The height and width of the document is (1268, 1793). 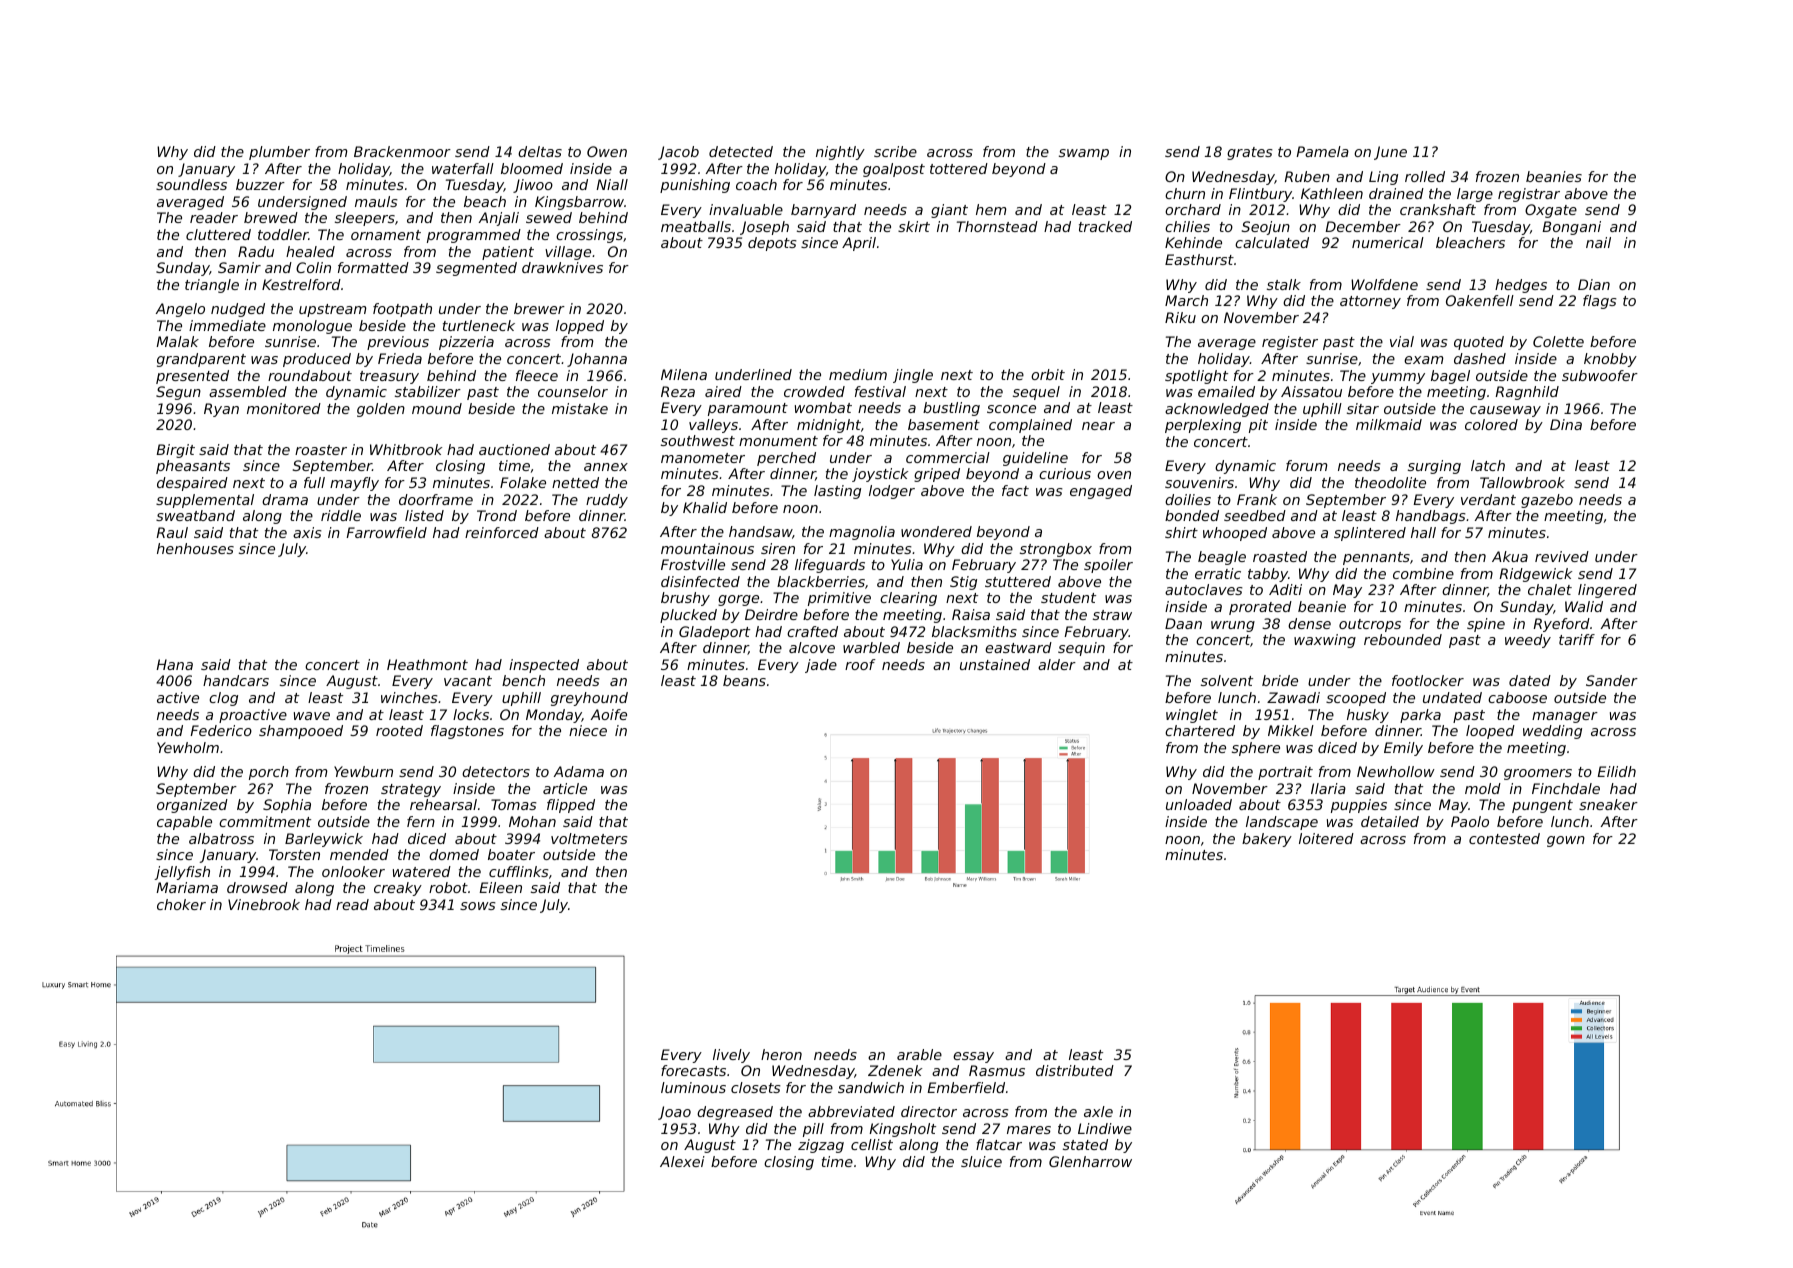 I want to click on Aissatou, so click(x=1311, y=391).
